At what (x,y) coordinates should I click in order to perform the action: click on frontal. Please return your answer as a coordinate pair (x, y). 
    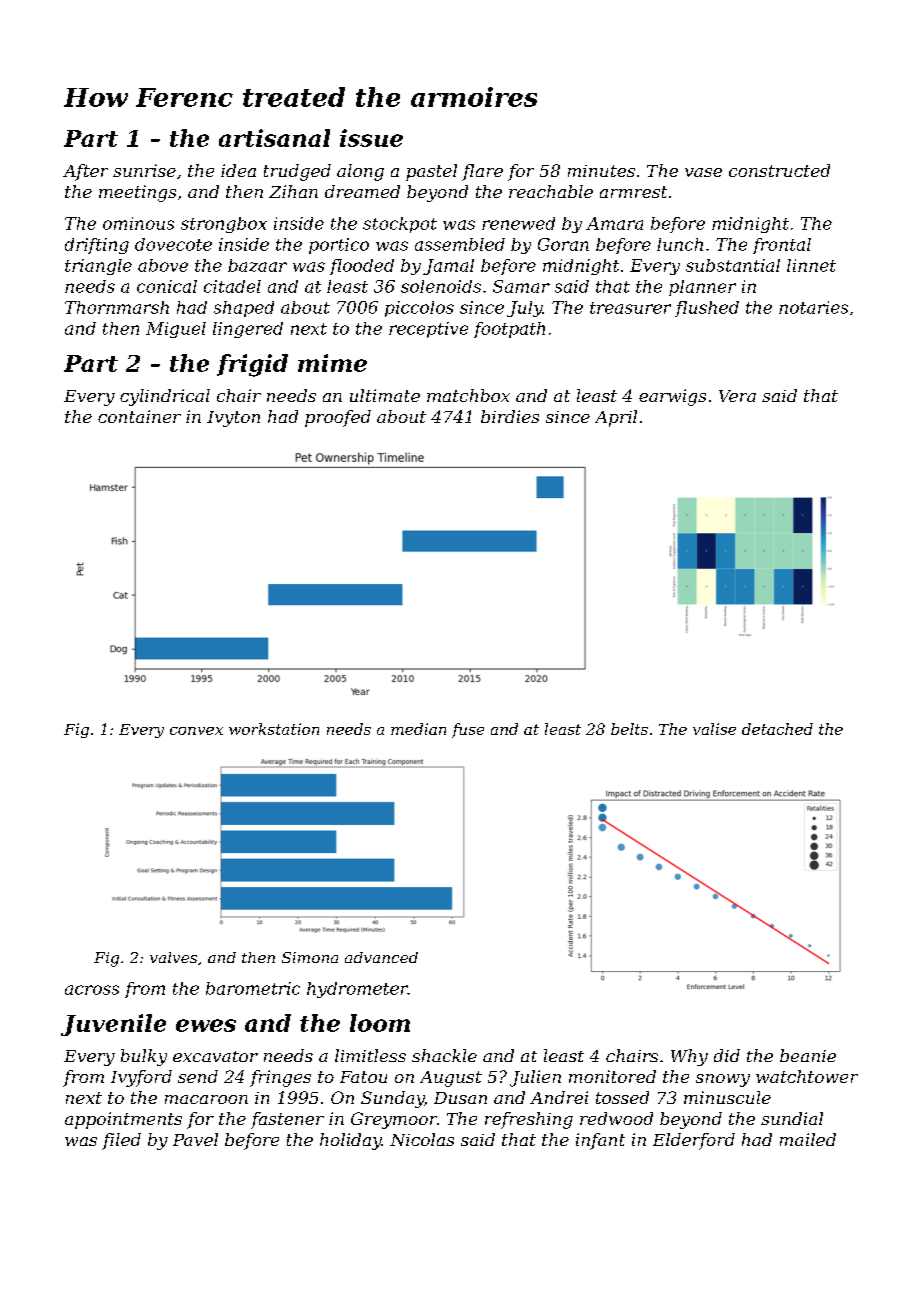
    Looking at the image, I should click on (782, 246).
